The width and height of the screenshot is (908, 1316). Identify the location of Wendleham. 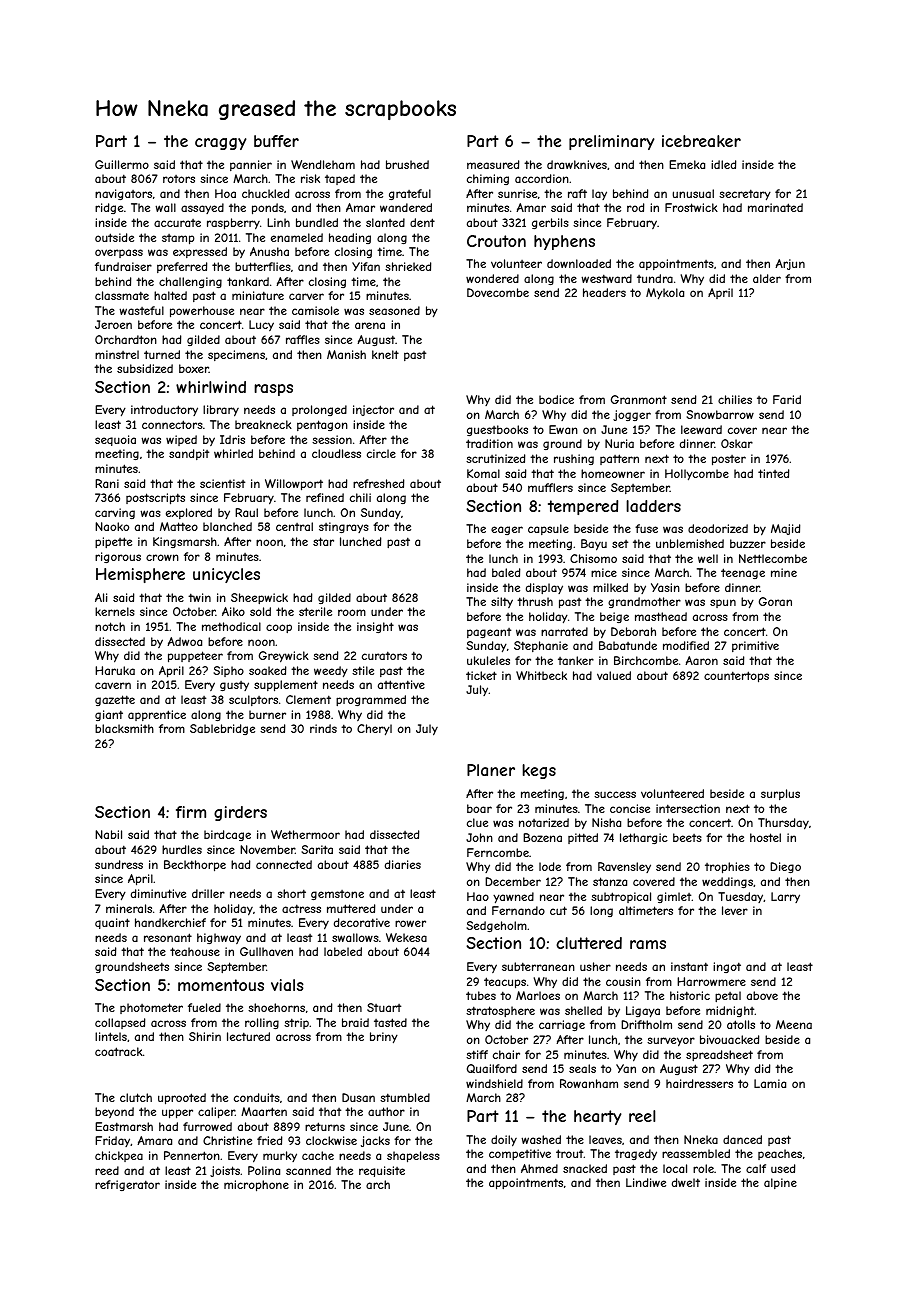
(323, 164).
